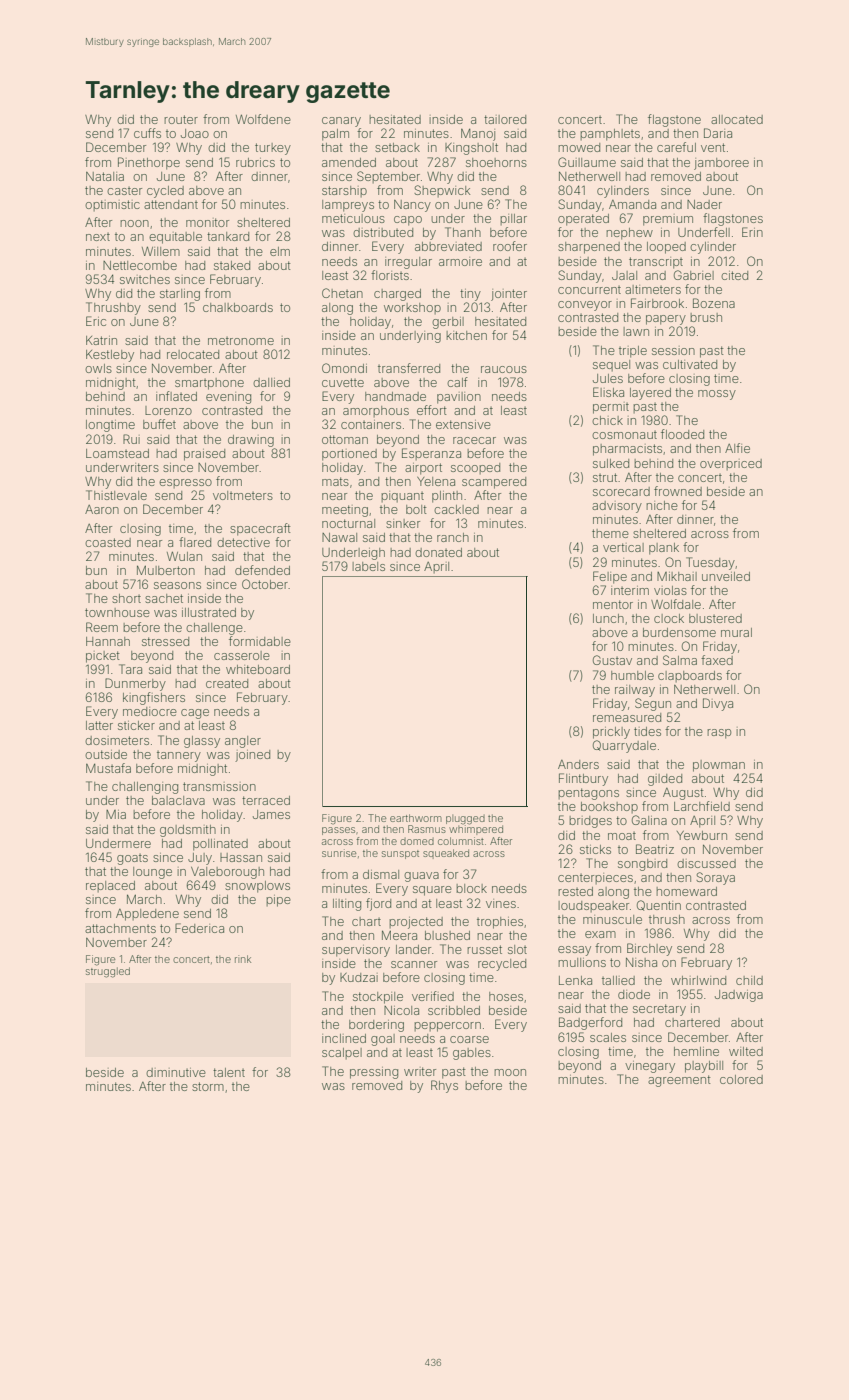  Describe the element at coordinates (737, 119) in the screenshot. I see `allocated` at that location.
